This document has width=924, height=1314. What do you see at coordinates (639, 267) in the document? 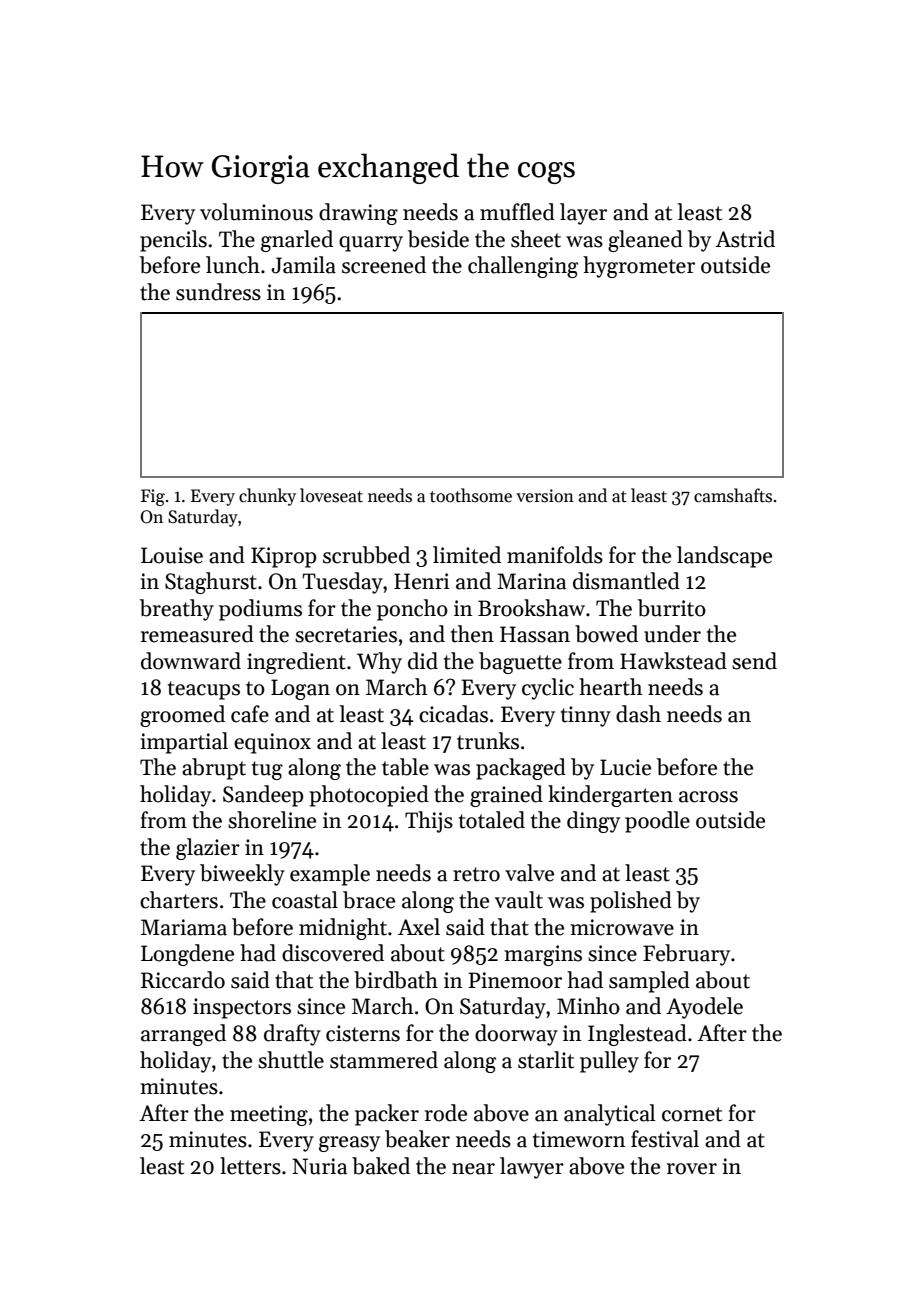
I see `hygrometer` at bounding box center [639, 267].
